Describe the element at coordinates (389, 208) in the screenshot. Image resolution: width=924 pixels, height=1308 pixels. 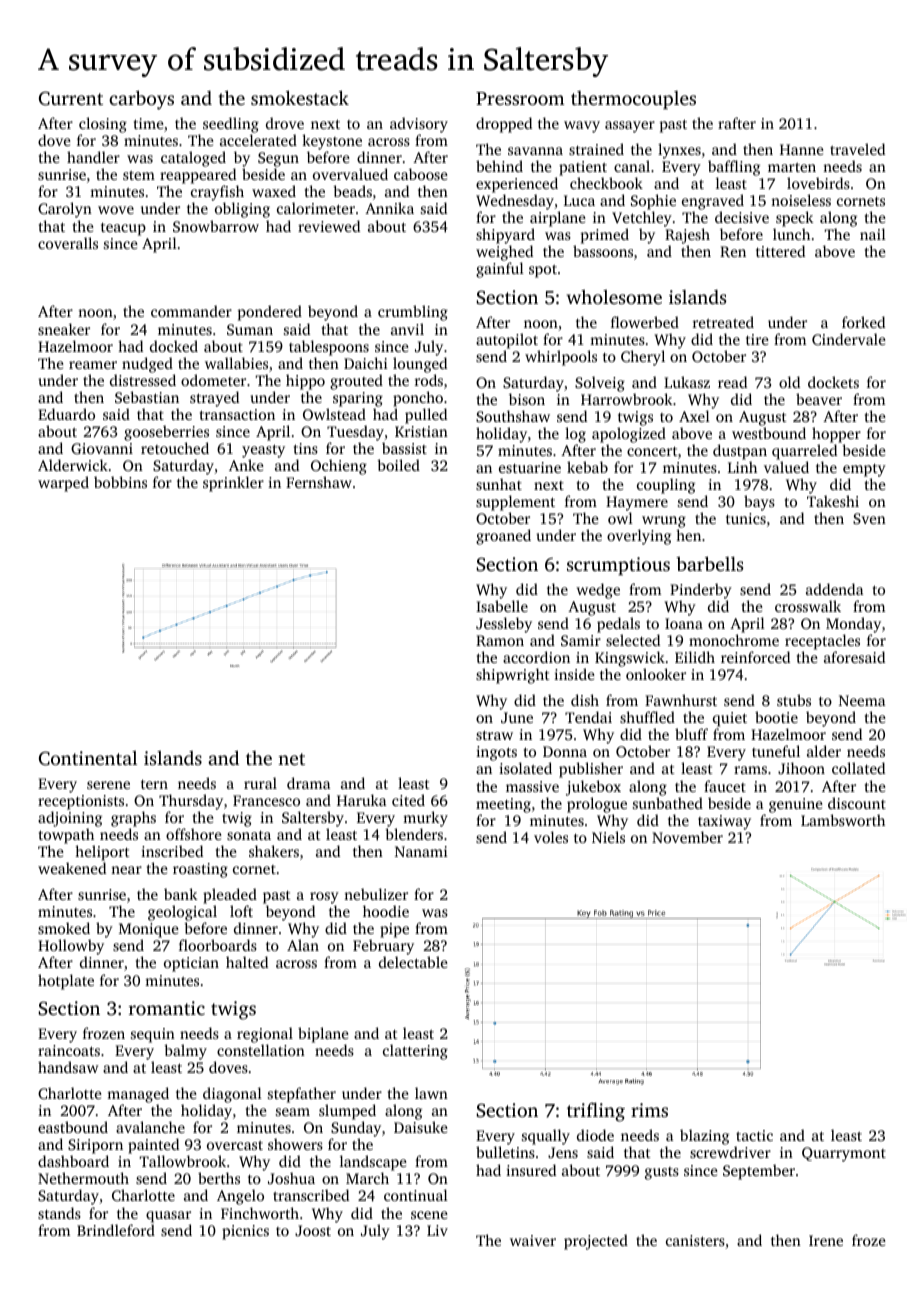
I see `Annika` at that location.
